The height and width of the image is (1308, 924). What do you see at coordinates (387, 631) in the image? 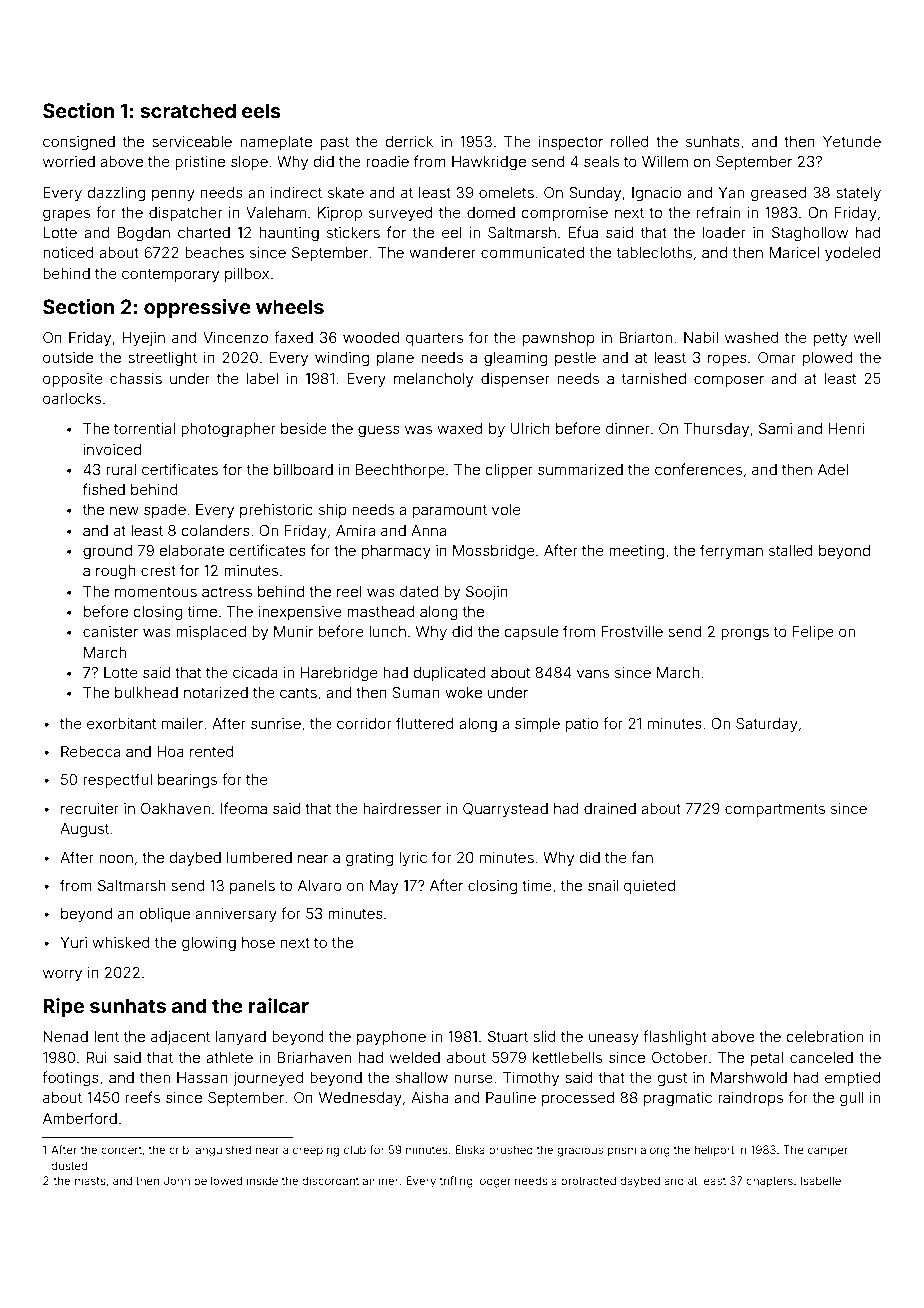
I see `lunch` at bounding box center [387, 631].
